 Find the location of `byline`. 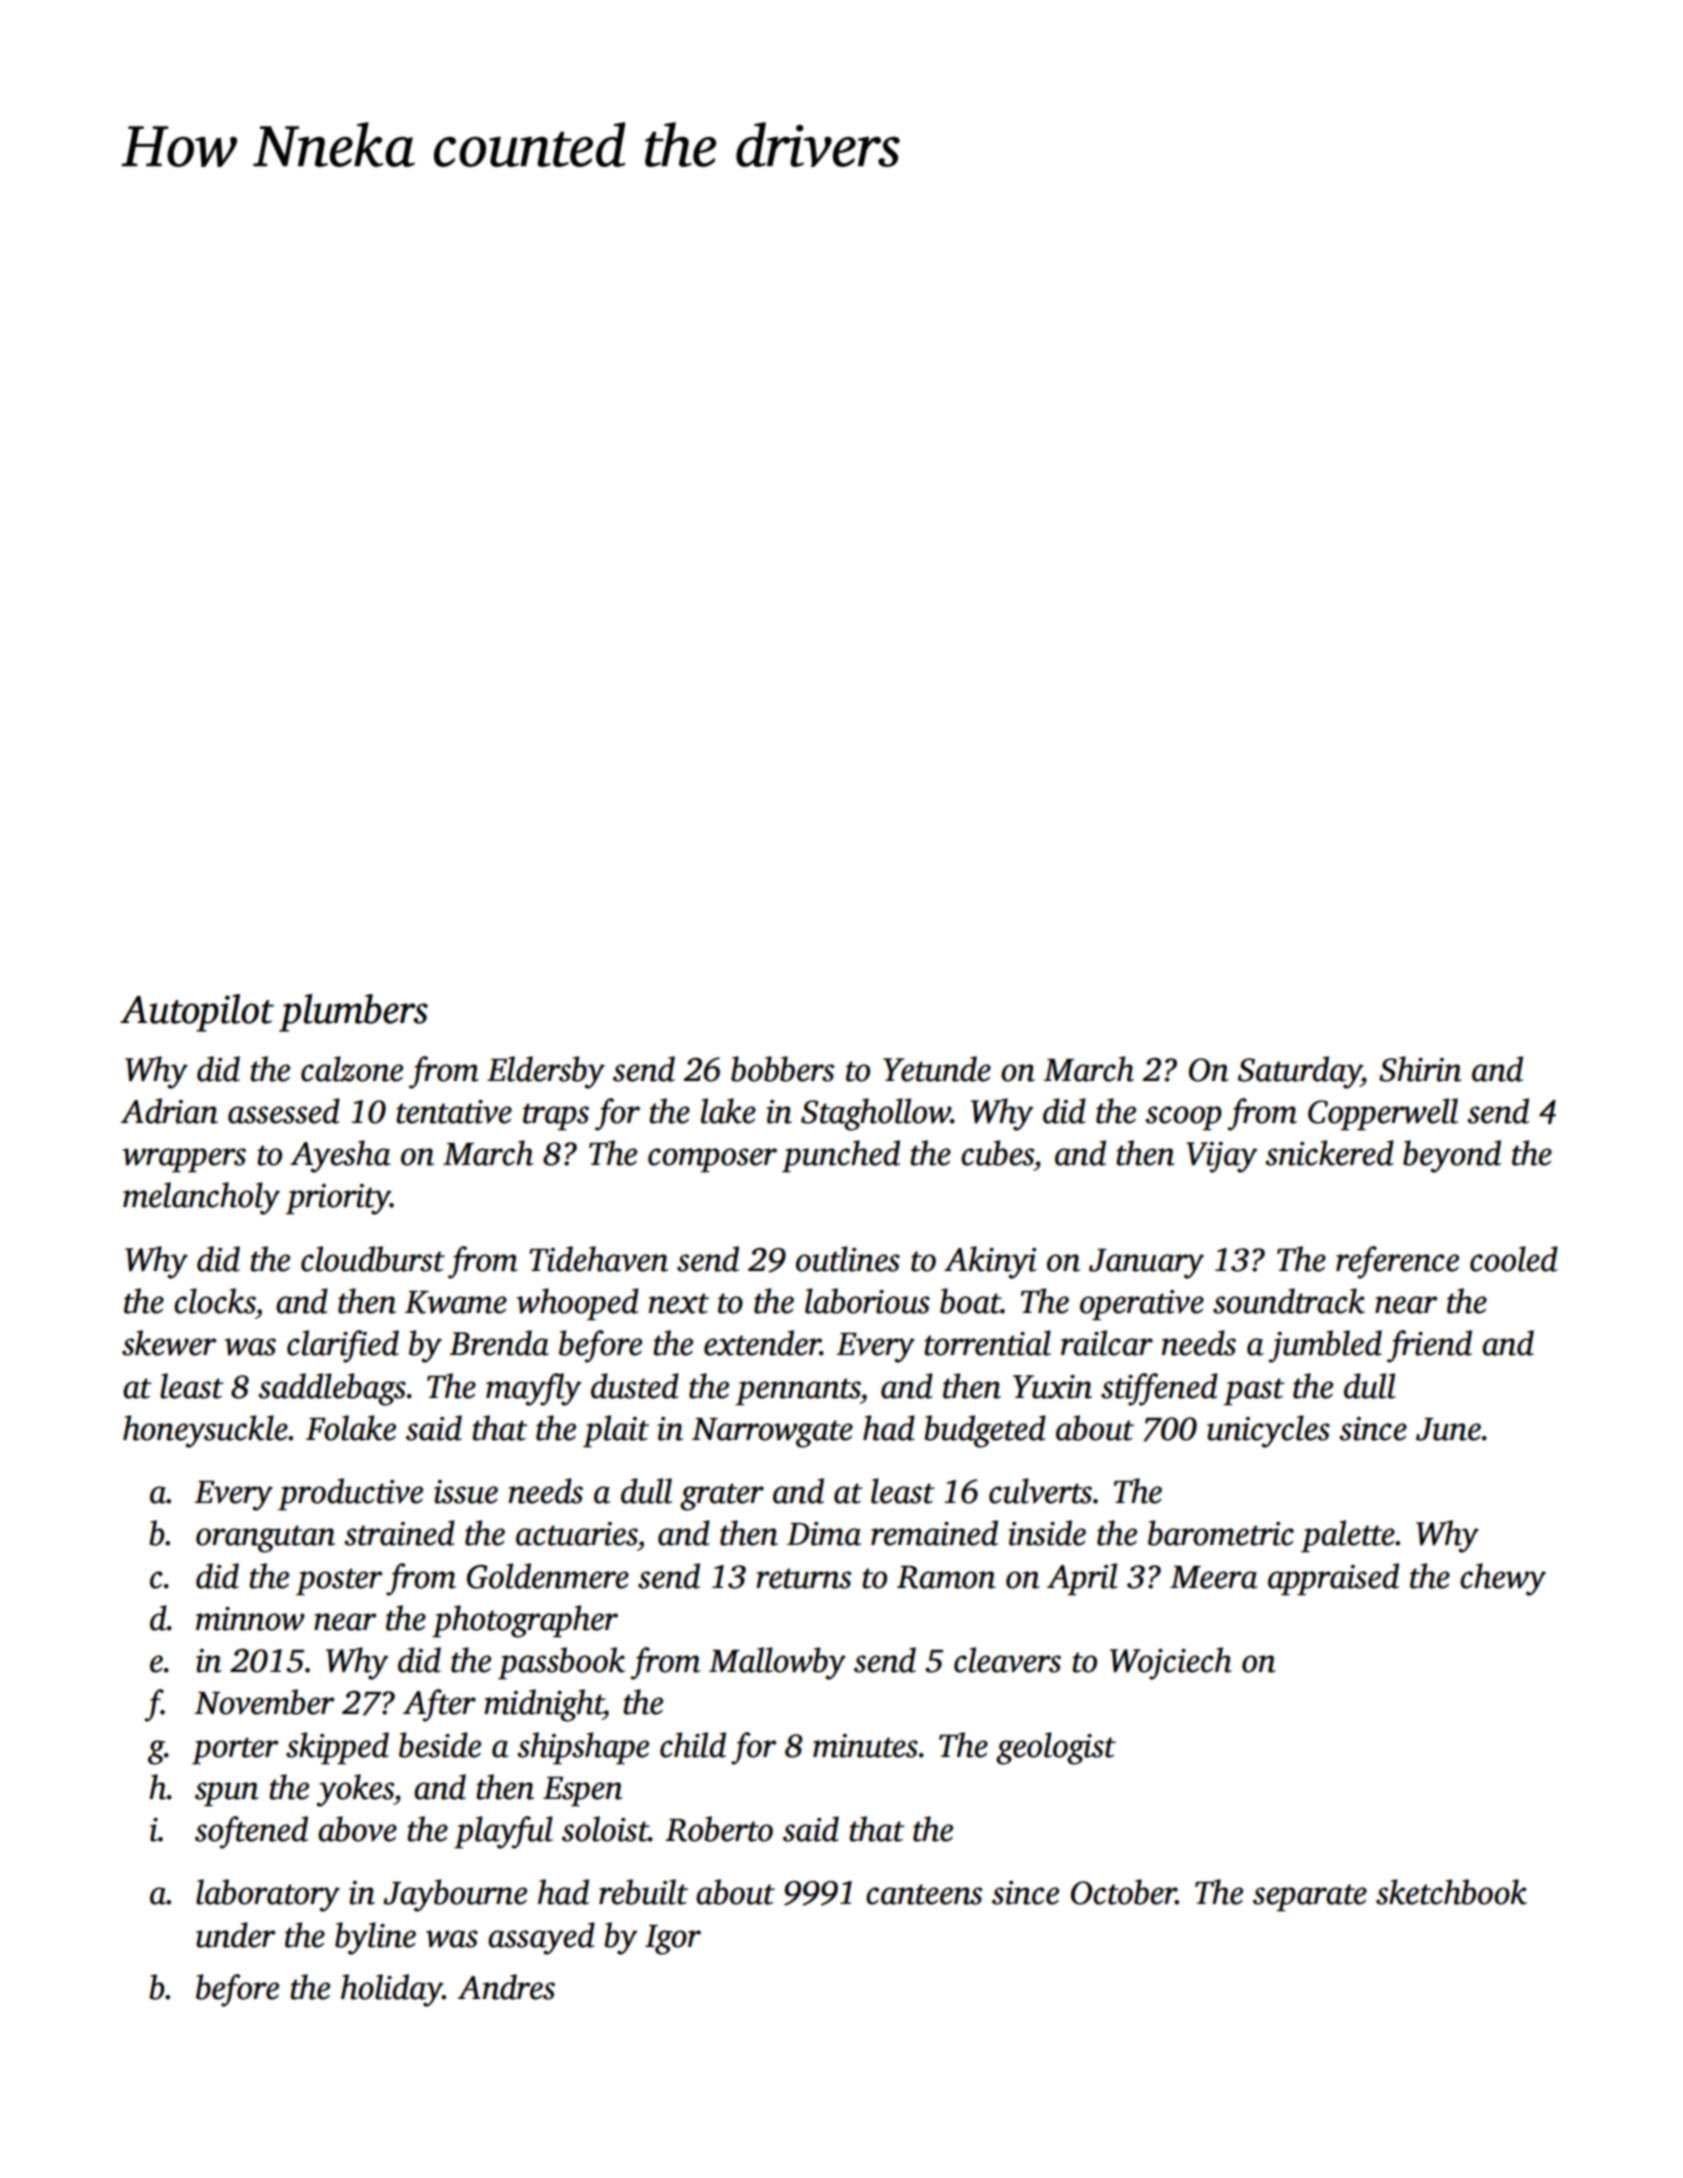

byline is located at coordinates (375, 1938).
